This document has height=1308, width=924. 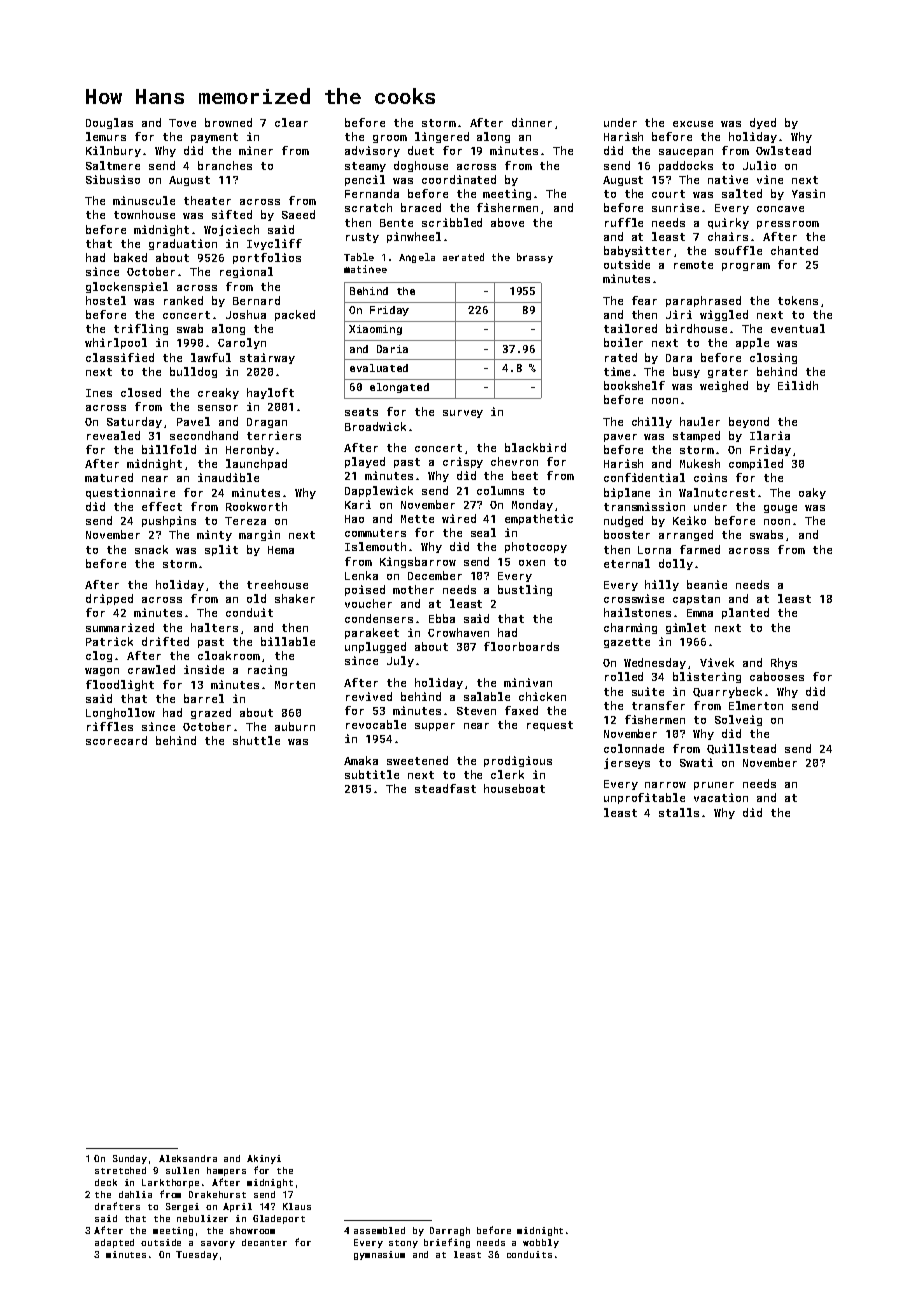 What do you see at coordinates (295, 726) in the document?
I see `auburn` at bounding box center [295, 726].
